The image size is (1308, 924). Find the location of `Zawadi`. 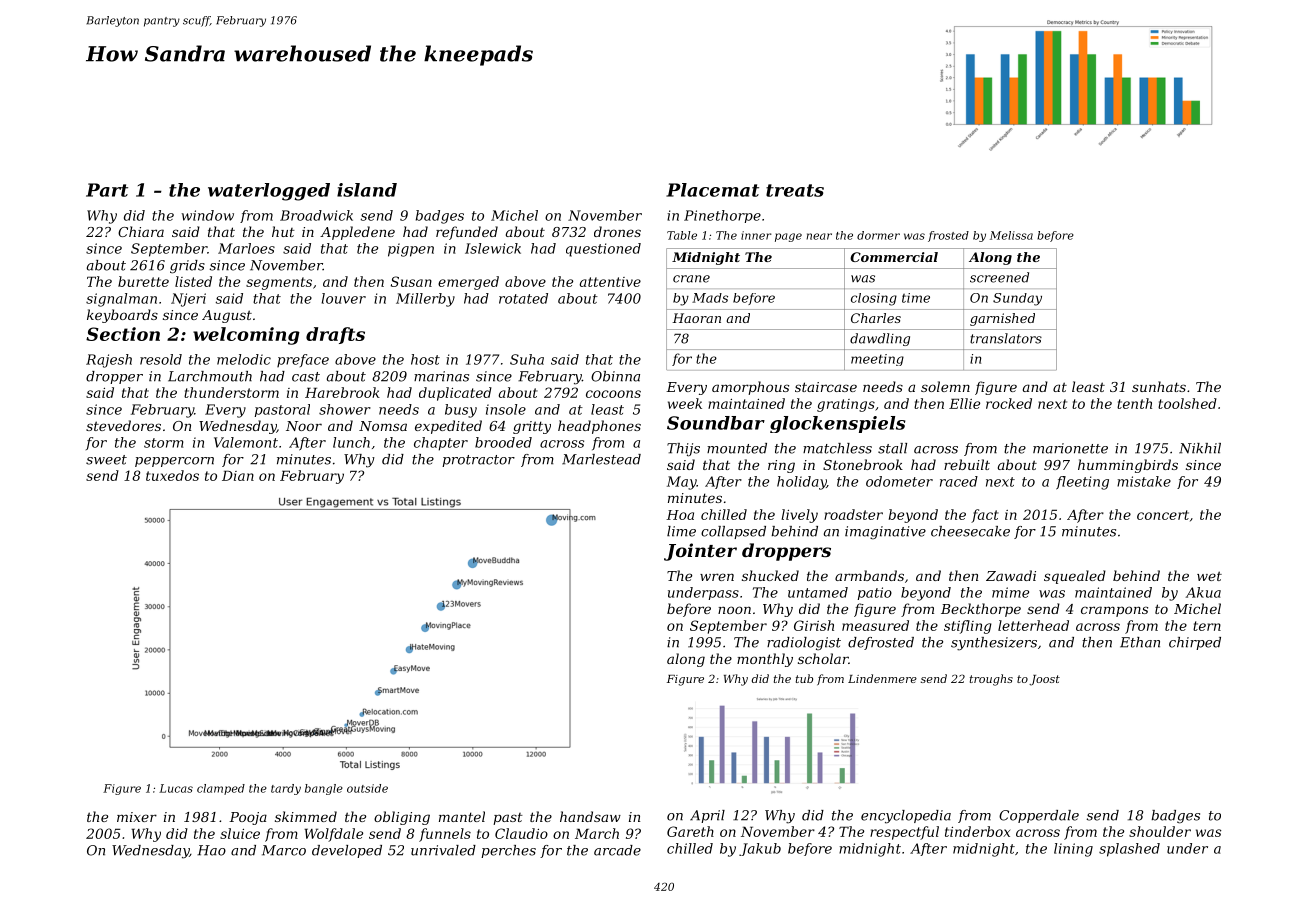

Zawadi is located at coordinates (1011, 575).
